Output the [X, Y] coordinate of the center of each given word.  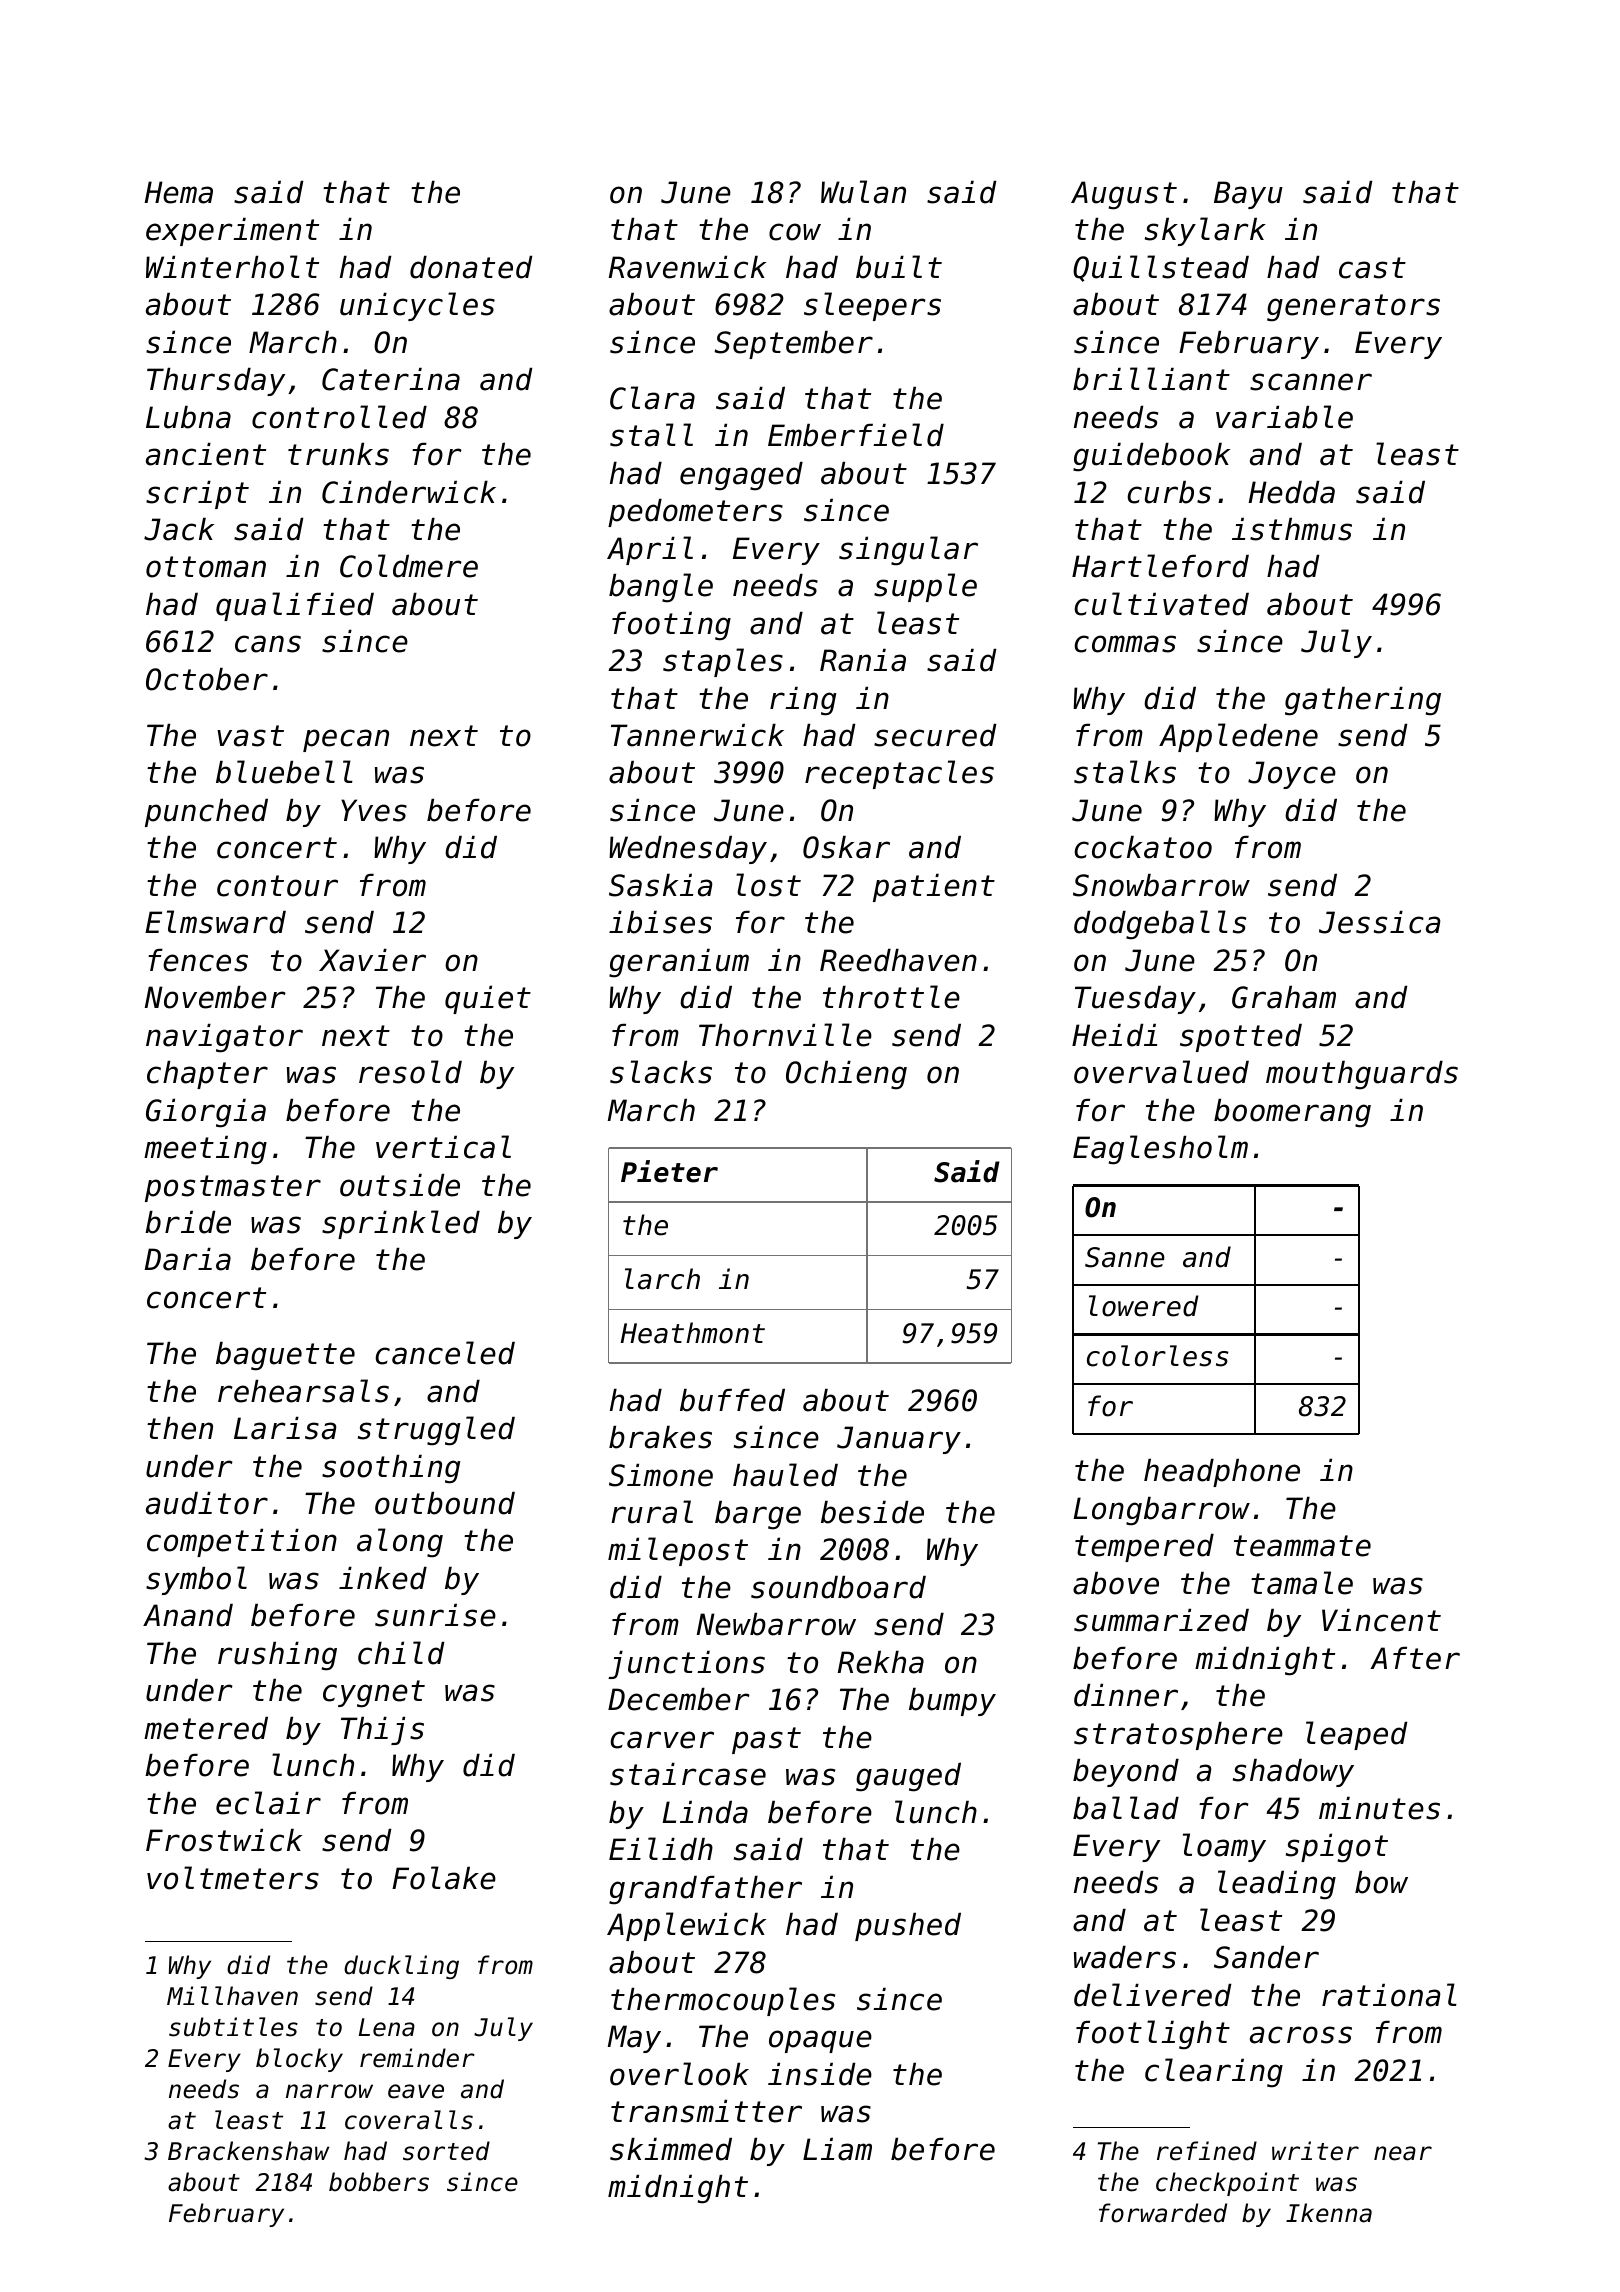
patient [934, 888]
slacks [661, 1072]
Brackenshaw [248, 2151]
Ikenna [1329, 2213]
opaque [820, 2041]
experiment [232, 232]
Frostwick [224, 1840]
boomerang [1292, 1113]
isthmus [1292, 529]
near [1403, 2153]
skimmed [671, 2149]
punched [206, 813]
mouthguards [1362, 1075]
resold [410, 1072]
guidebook [1151, 457]
